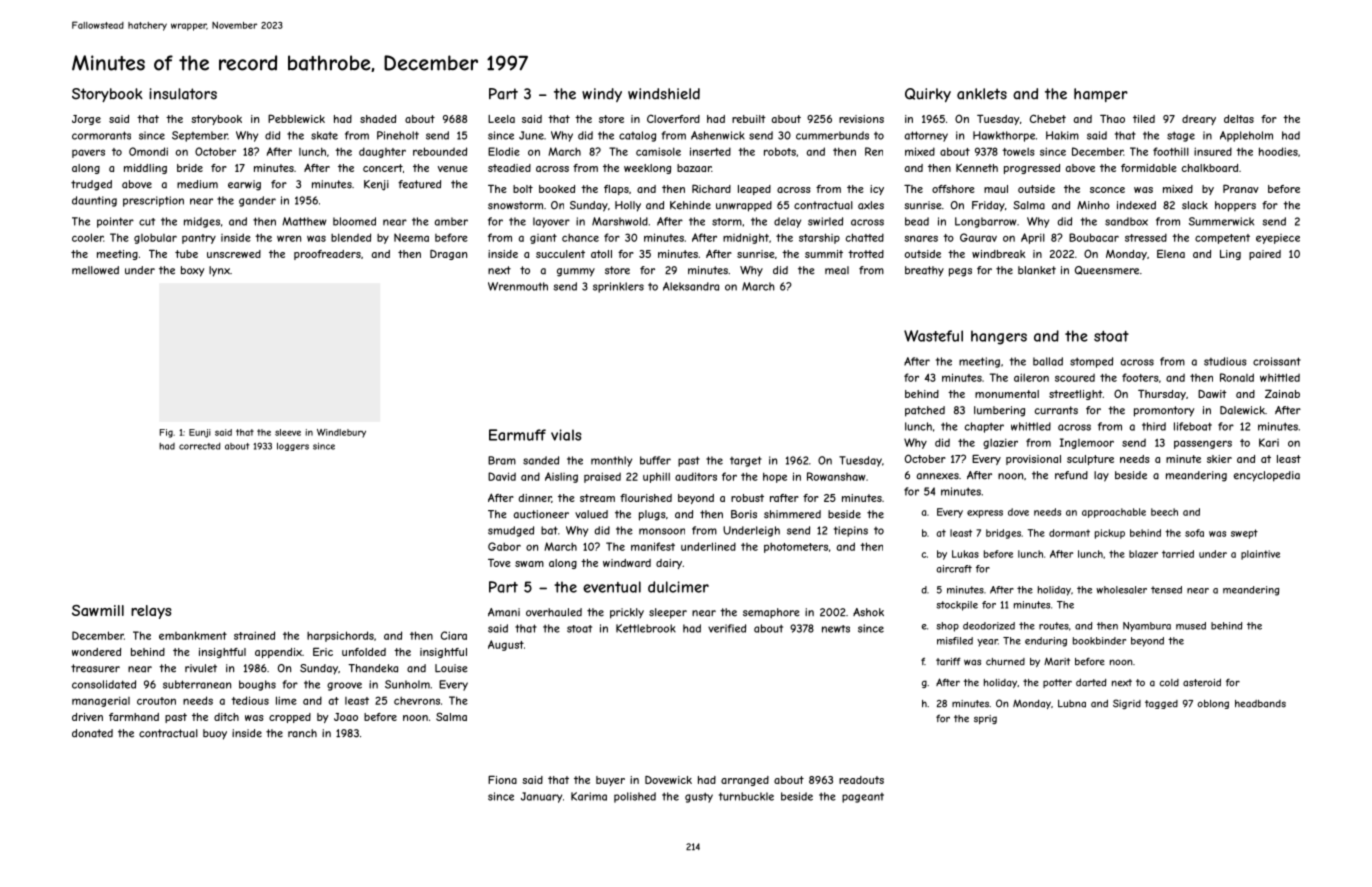 The height and width of the screenshot is (887, 1372). What do you see at coordinates (448, 255) in the screenshot?
I see `Dragan` at bounding box center [448, 255].
